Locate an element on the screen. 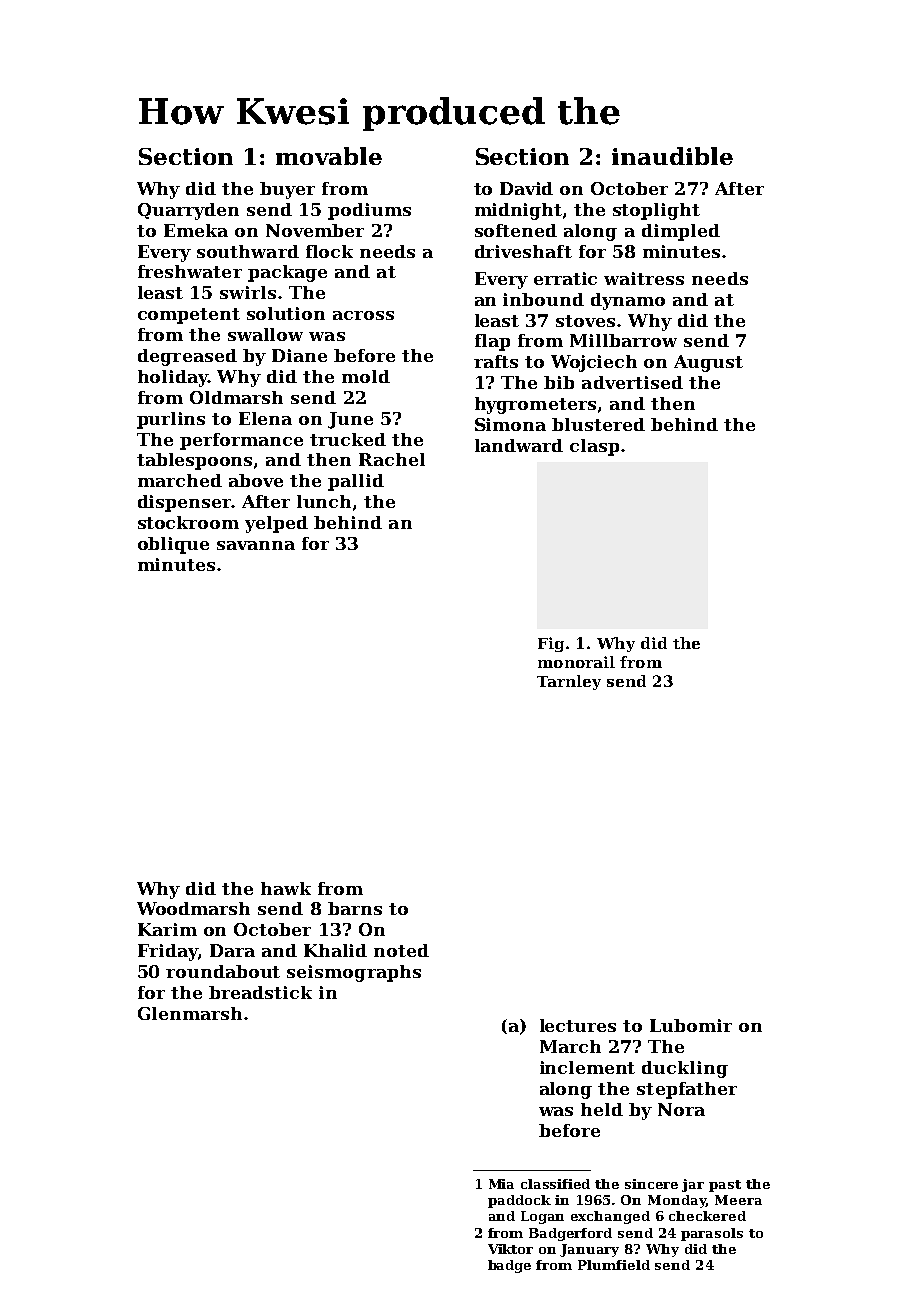 The width and height of the screenshot is (908, 1316). David is located at coordinates (526, 188).
